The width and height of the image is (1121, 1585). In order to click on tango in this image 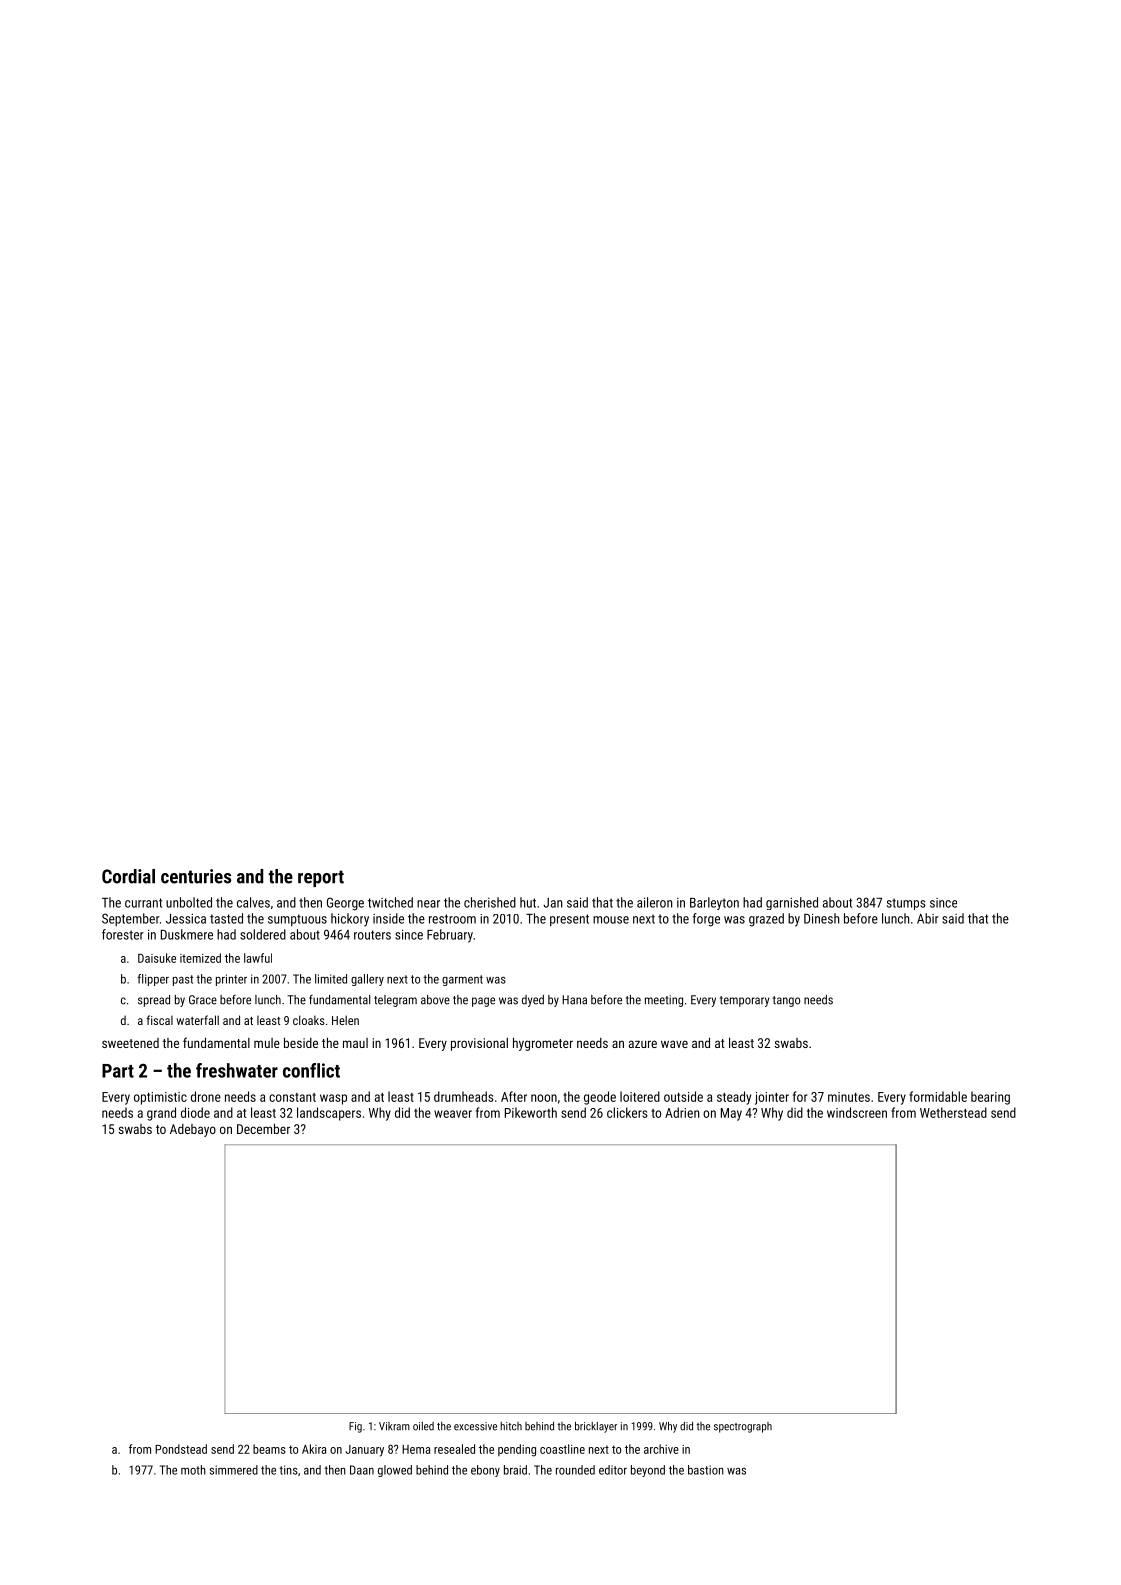, I will do `click(786, 1001)`.
